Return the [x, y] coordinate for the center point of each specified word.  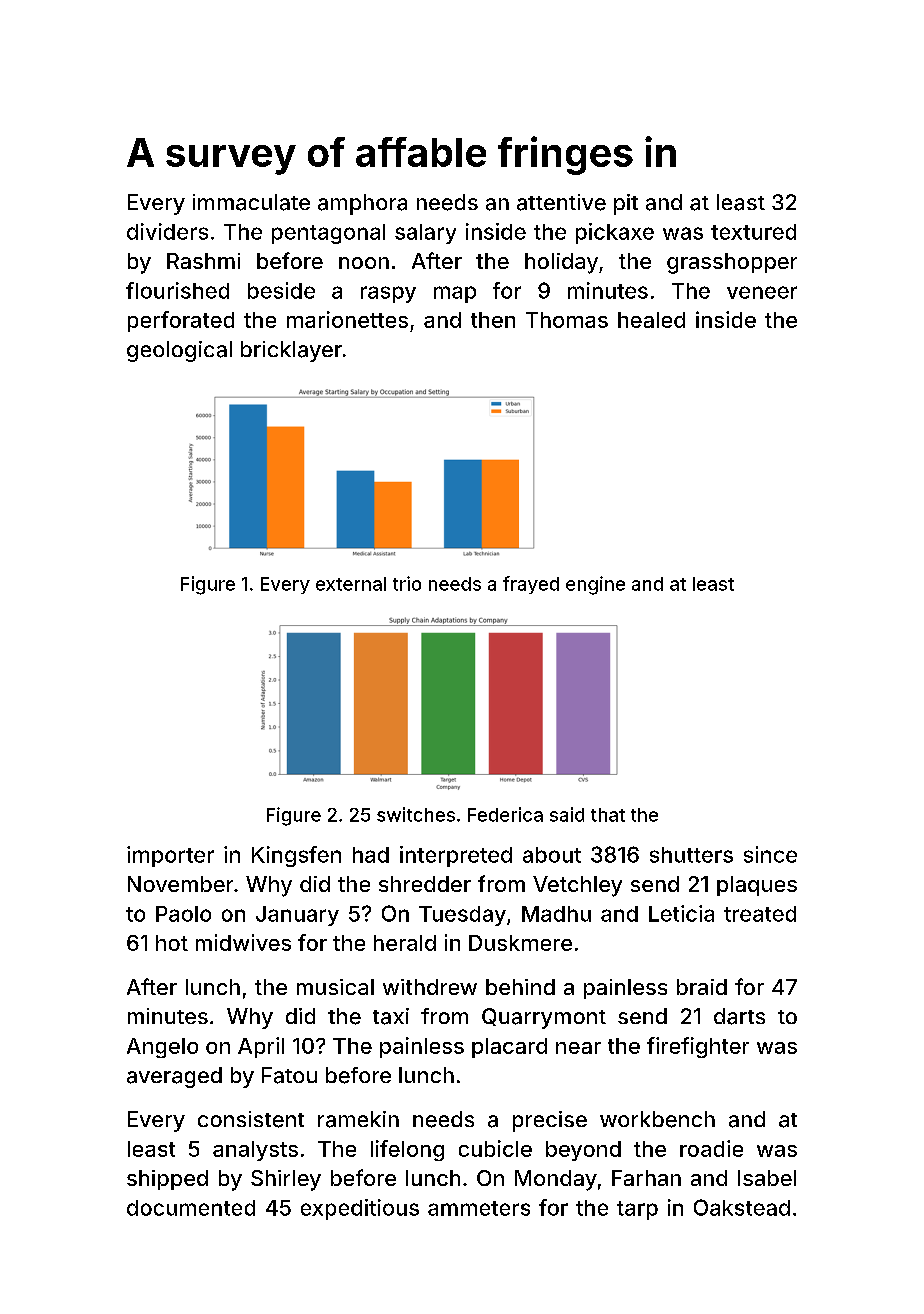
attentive [561, 202]
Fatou [289, 1075]
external [351, 584]
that [608, 815]
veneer [762, 292]
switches [416, 814]
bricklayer [291, 351]
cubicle [495, 1148]
